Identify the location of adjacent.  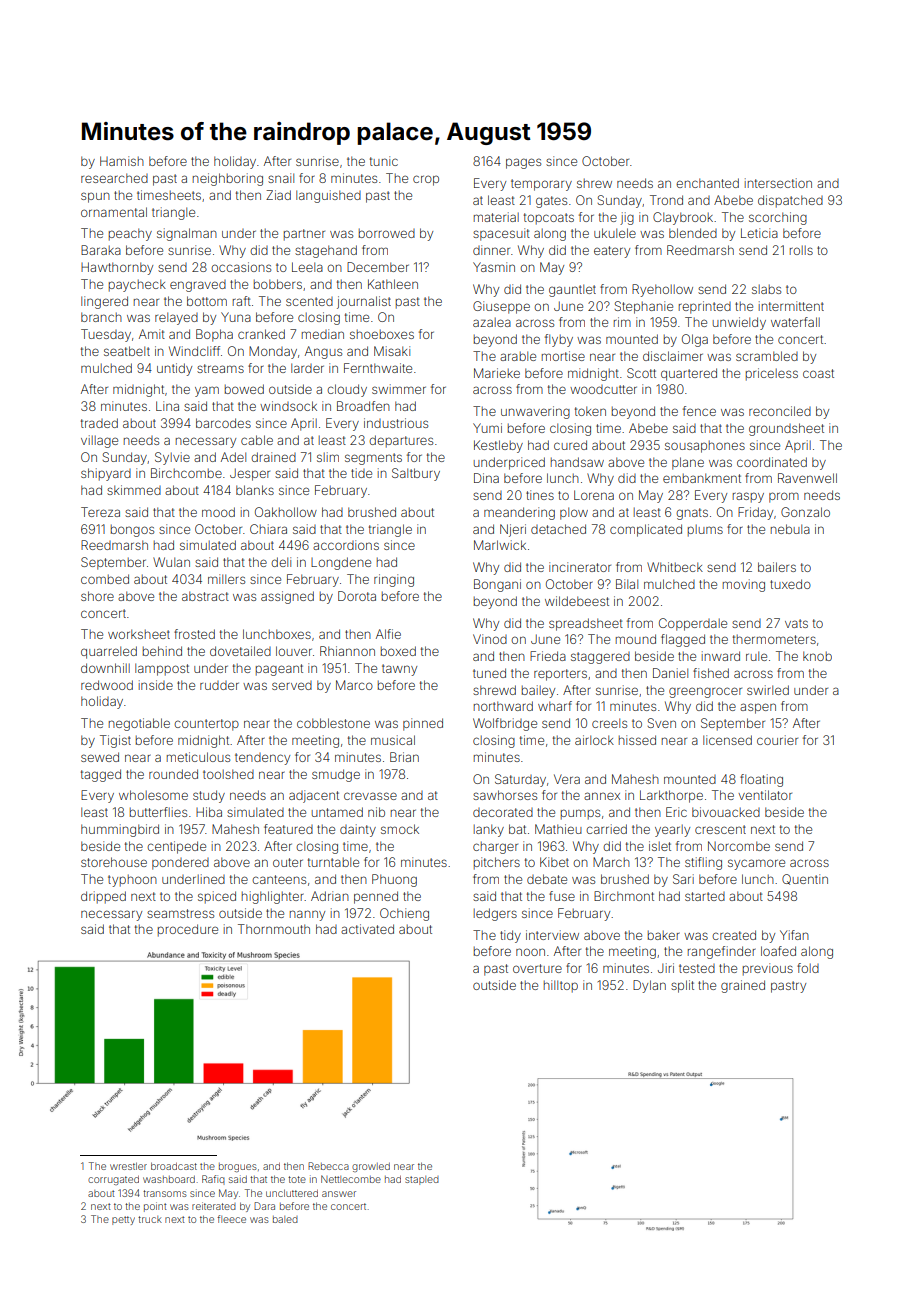
(314, 796).
